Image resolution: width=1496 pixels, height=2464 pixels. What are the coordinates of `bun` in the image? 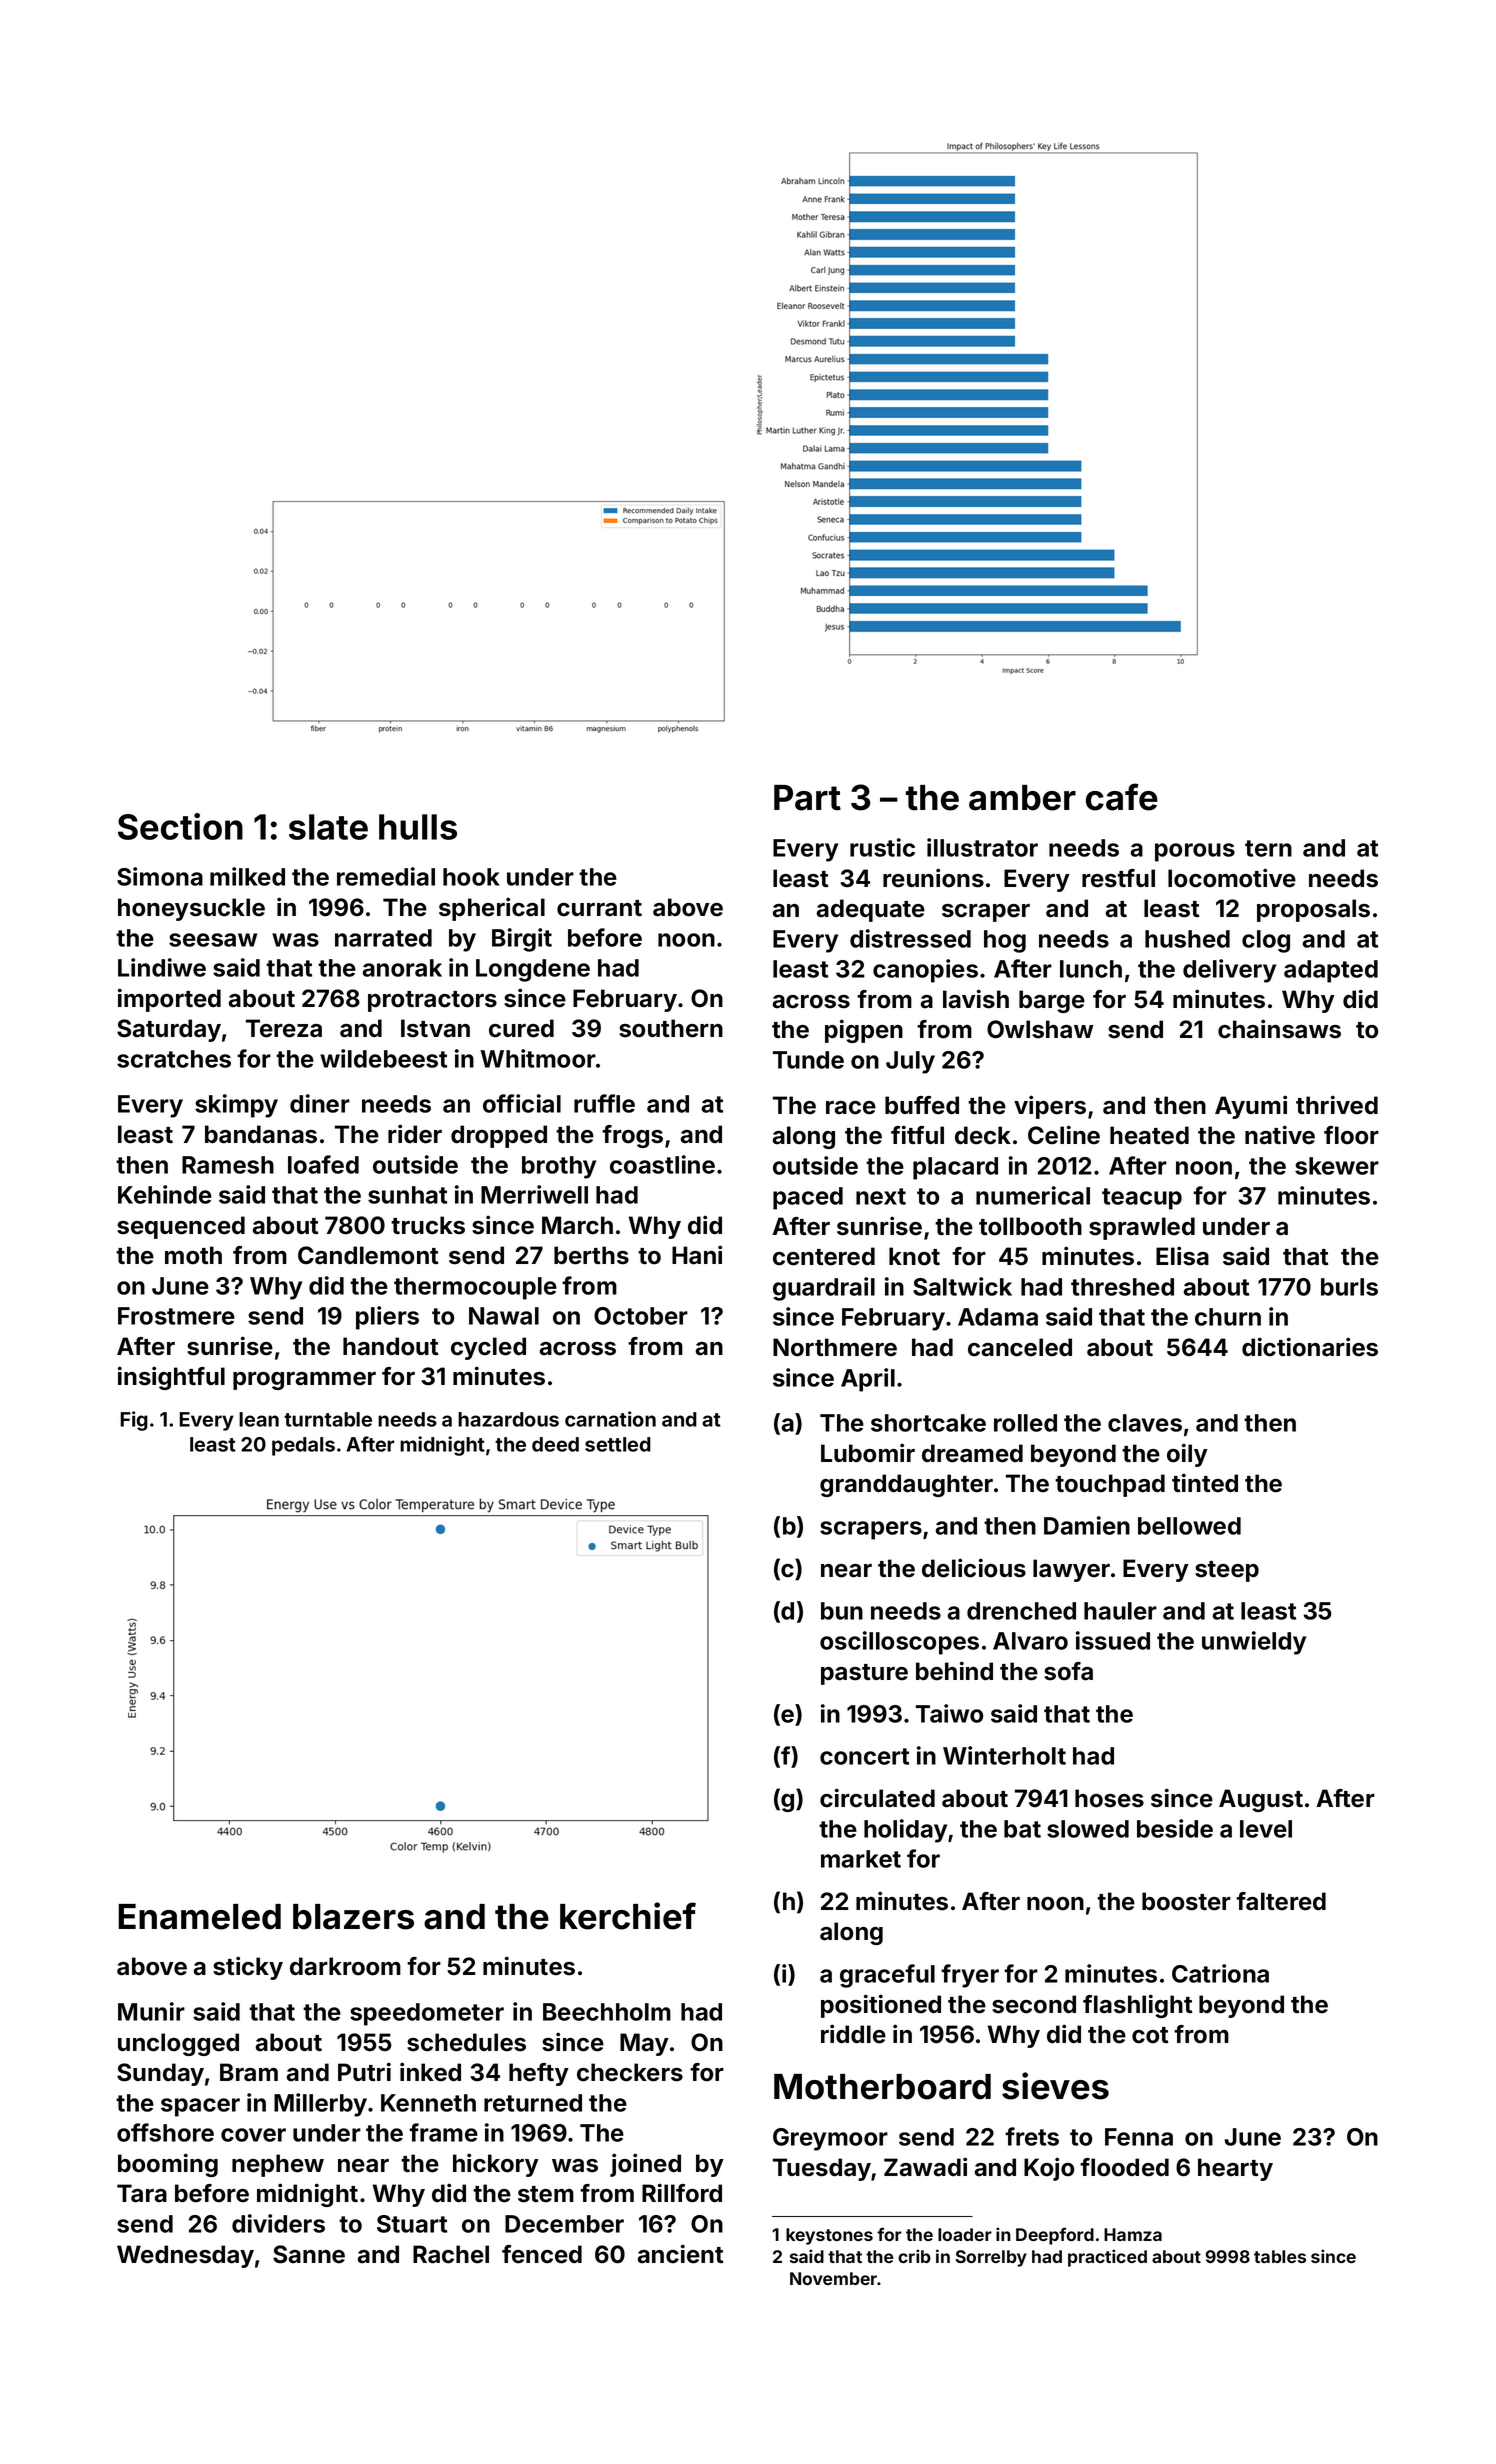 It's located at (842, 1611).
